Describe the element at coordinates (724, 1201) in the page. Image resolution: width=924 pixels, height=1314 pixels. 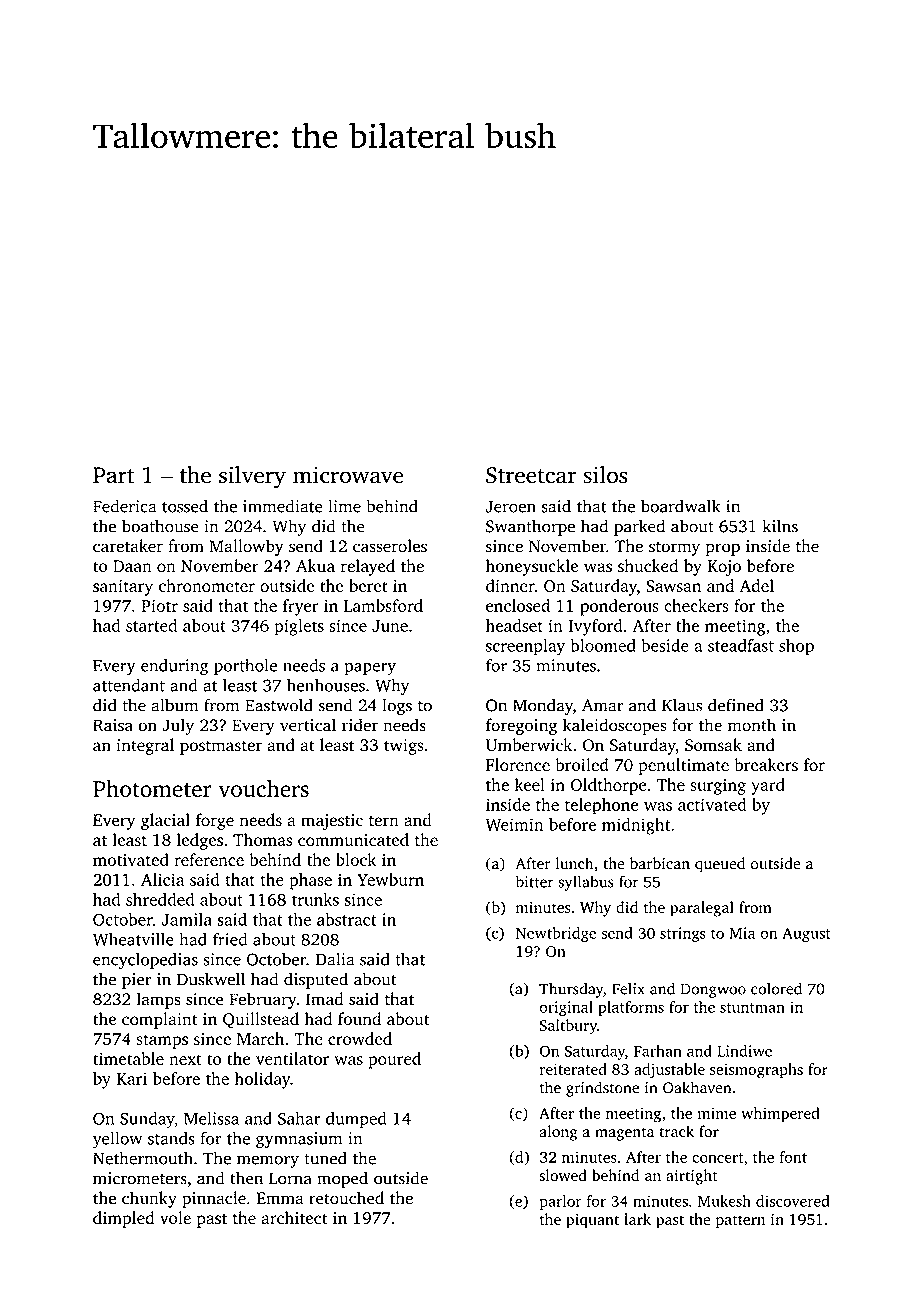
I see `Mukesh` at that location.
